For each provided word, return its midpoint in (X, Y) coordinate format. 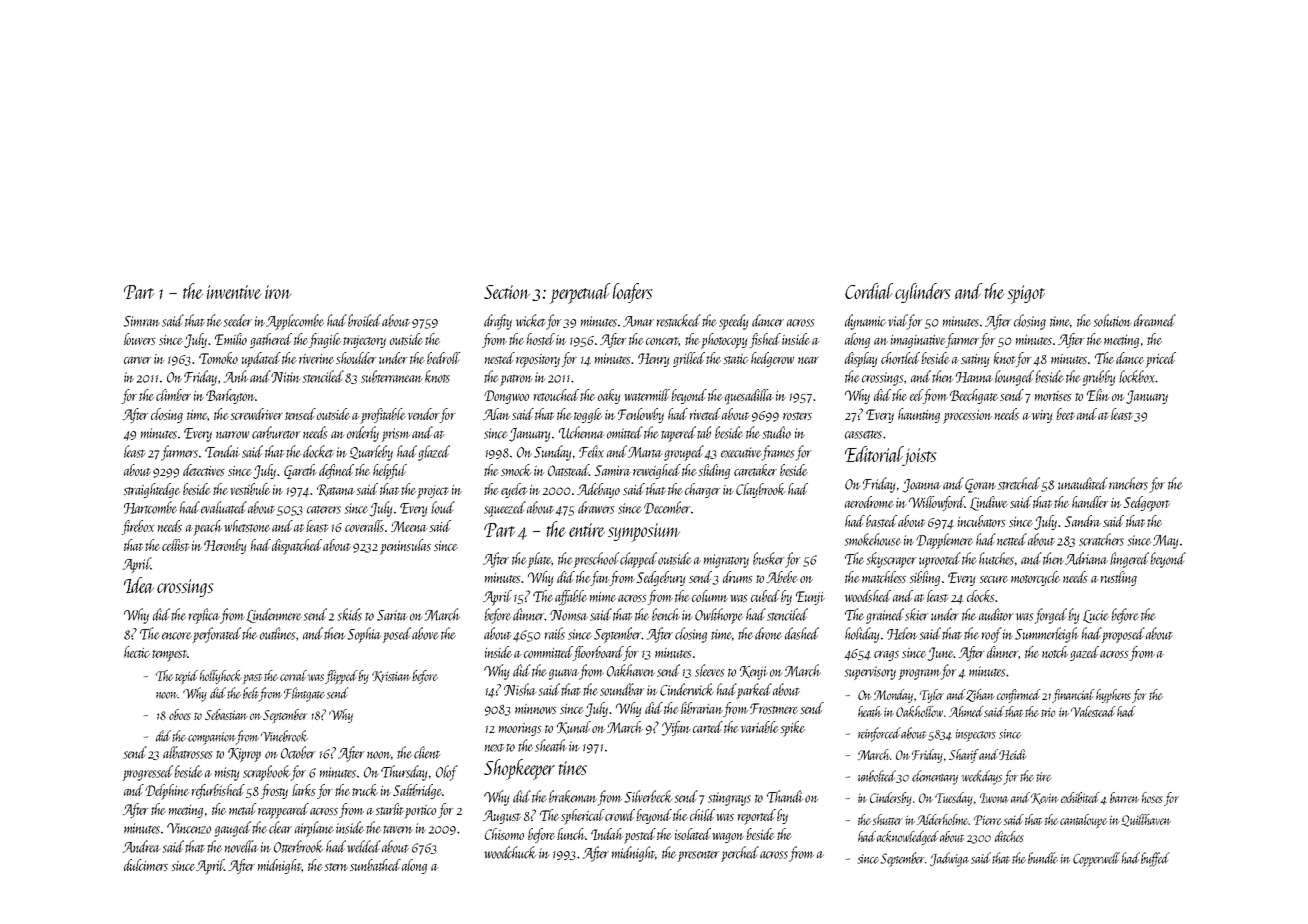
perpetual (579, 293)
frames (778, 453)
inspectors (976, 735)
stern (336, 867)
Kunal (574, 728)
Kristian (391, 677)
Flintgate (304, 694)
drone (768, 633)
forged (1052, 616)
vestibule (250, 489)
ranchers (1128, 483)
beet (1065, 414)
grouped (684, 453)
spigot (1026, 294)
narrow (232, 435)
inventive (234, 292)
